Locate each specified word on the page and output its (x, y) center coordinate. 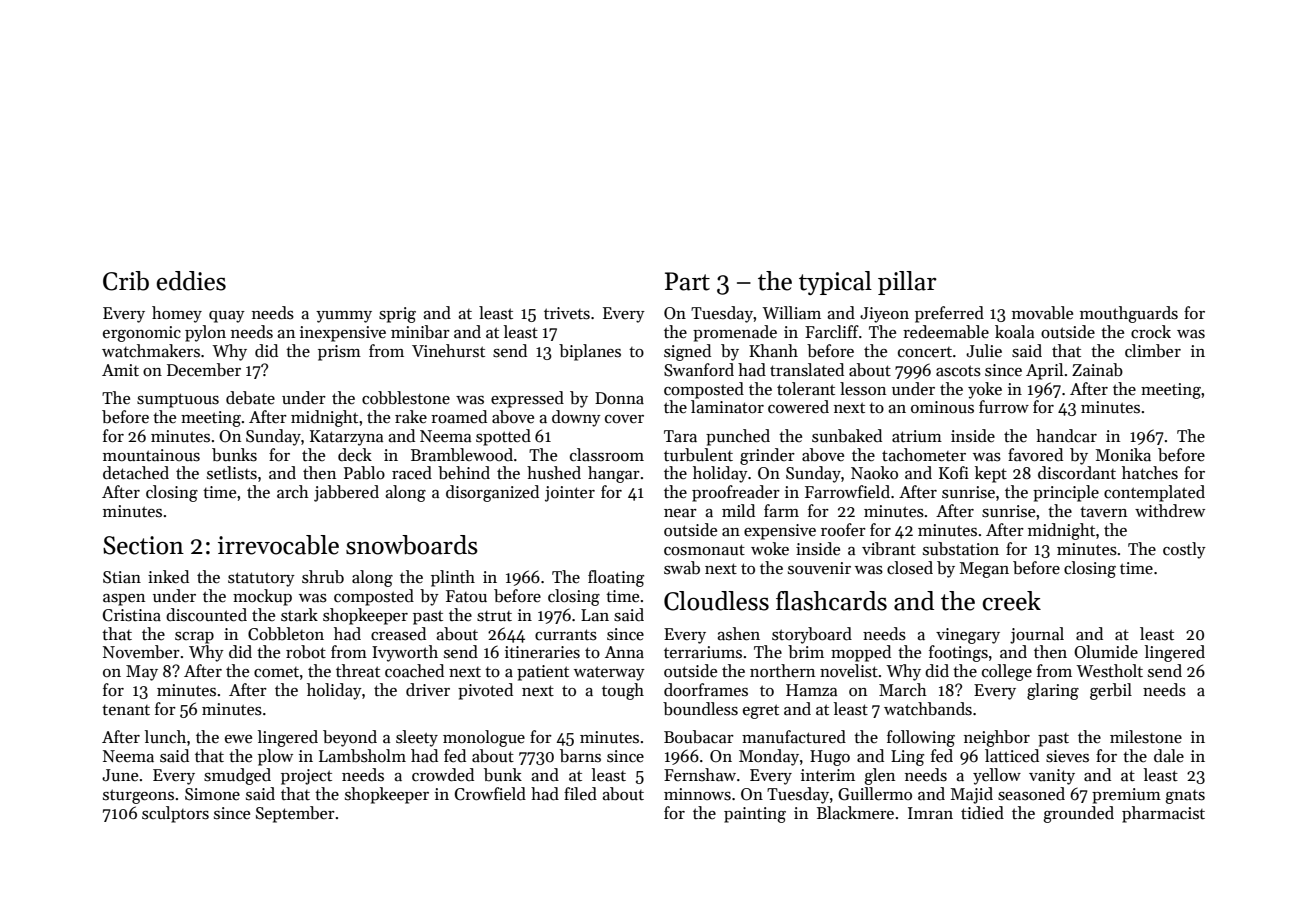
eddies (191, 281)
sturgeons (138, 796)
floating (616, 578)
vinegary (968, 636)
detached (136, 473)
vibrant (889, 549)
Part (687, 281)
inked (168, 576)
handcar (1066, 436)
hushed (554, 473)
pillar (907, 283)
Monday (769, 757)
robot (306, 652)
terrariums (703, 652)
